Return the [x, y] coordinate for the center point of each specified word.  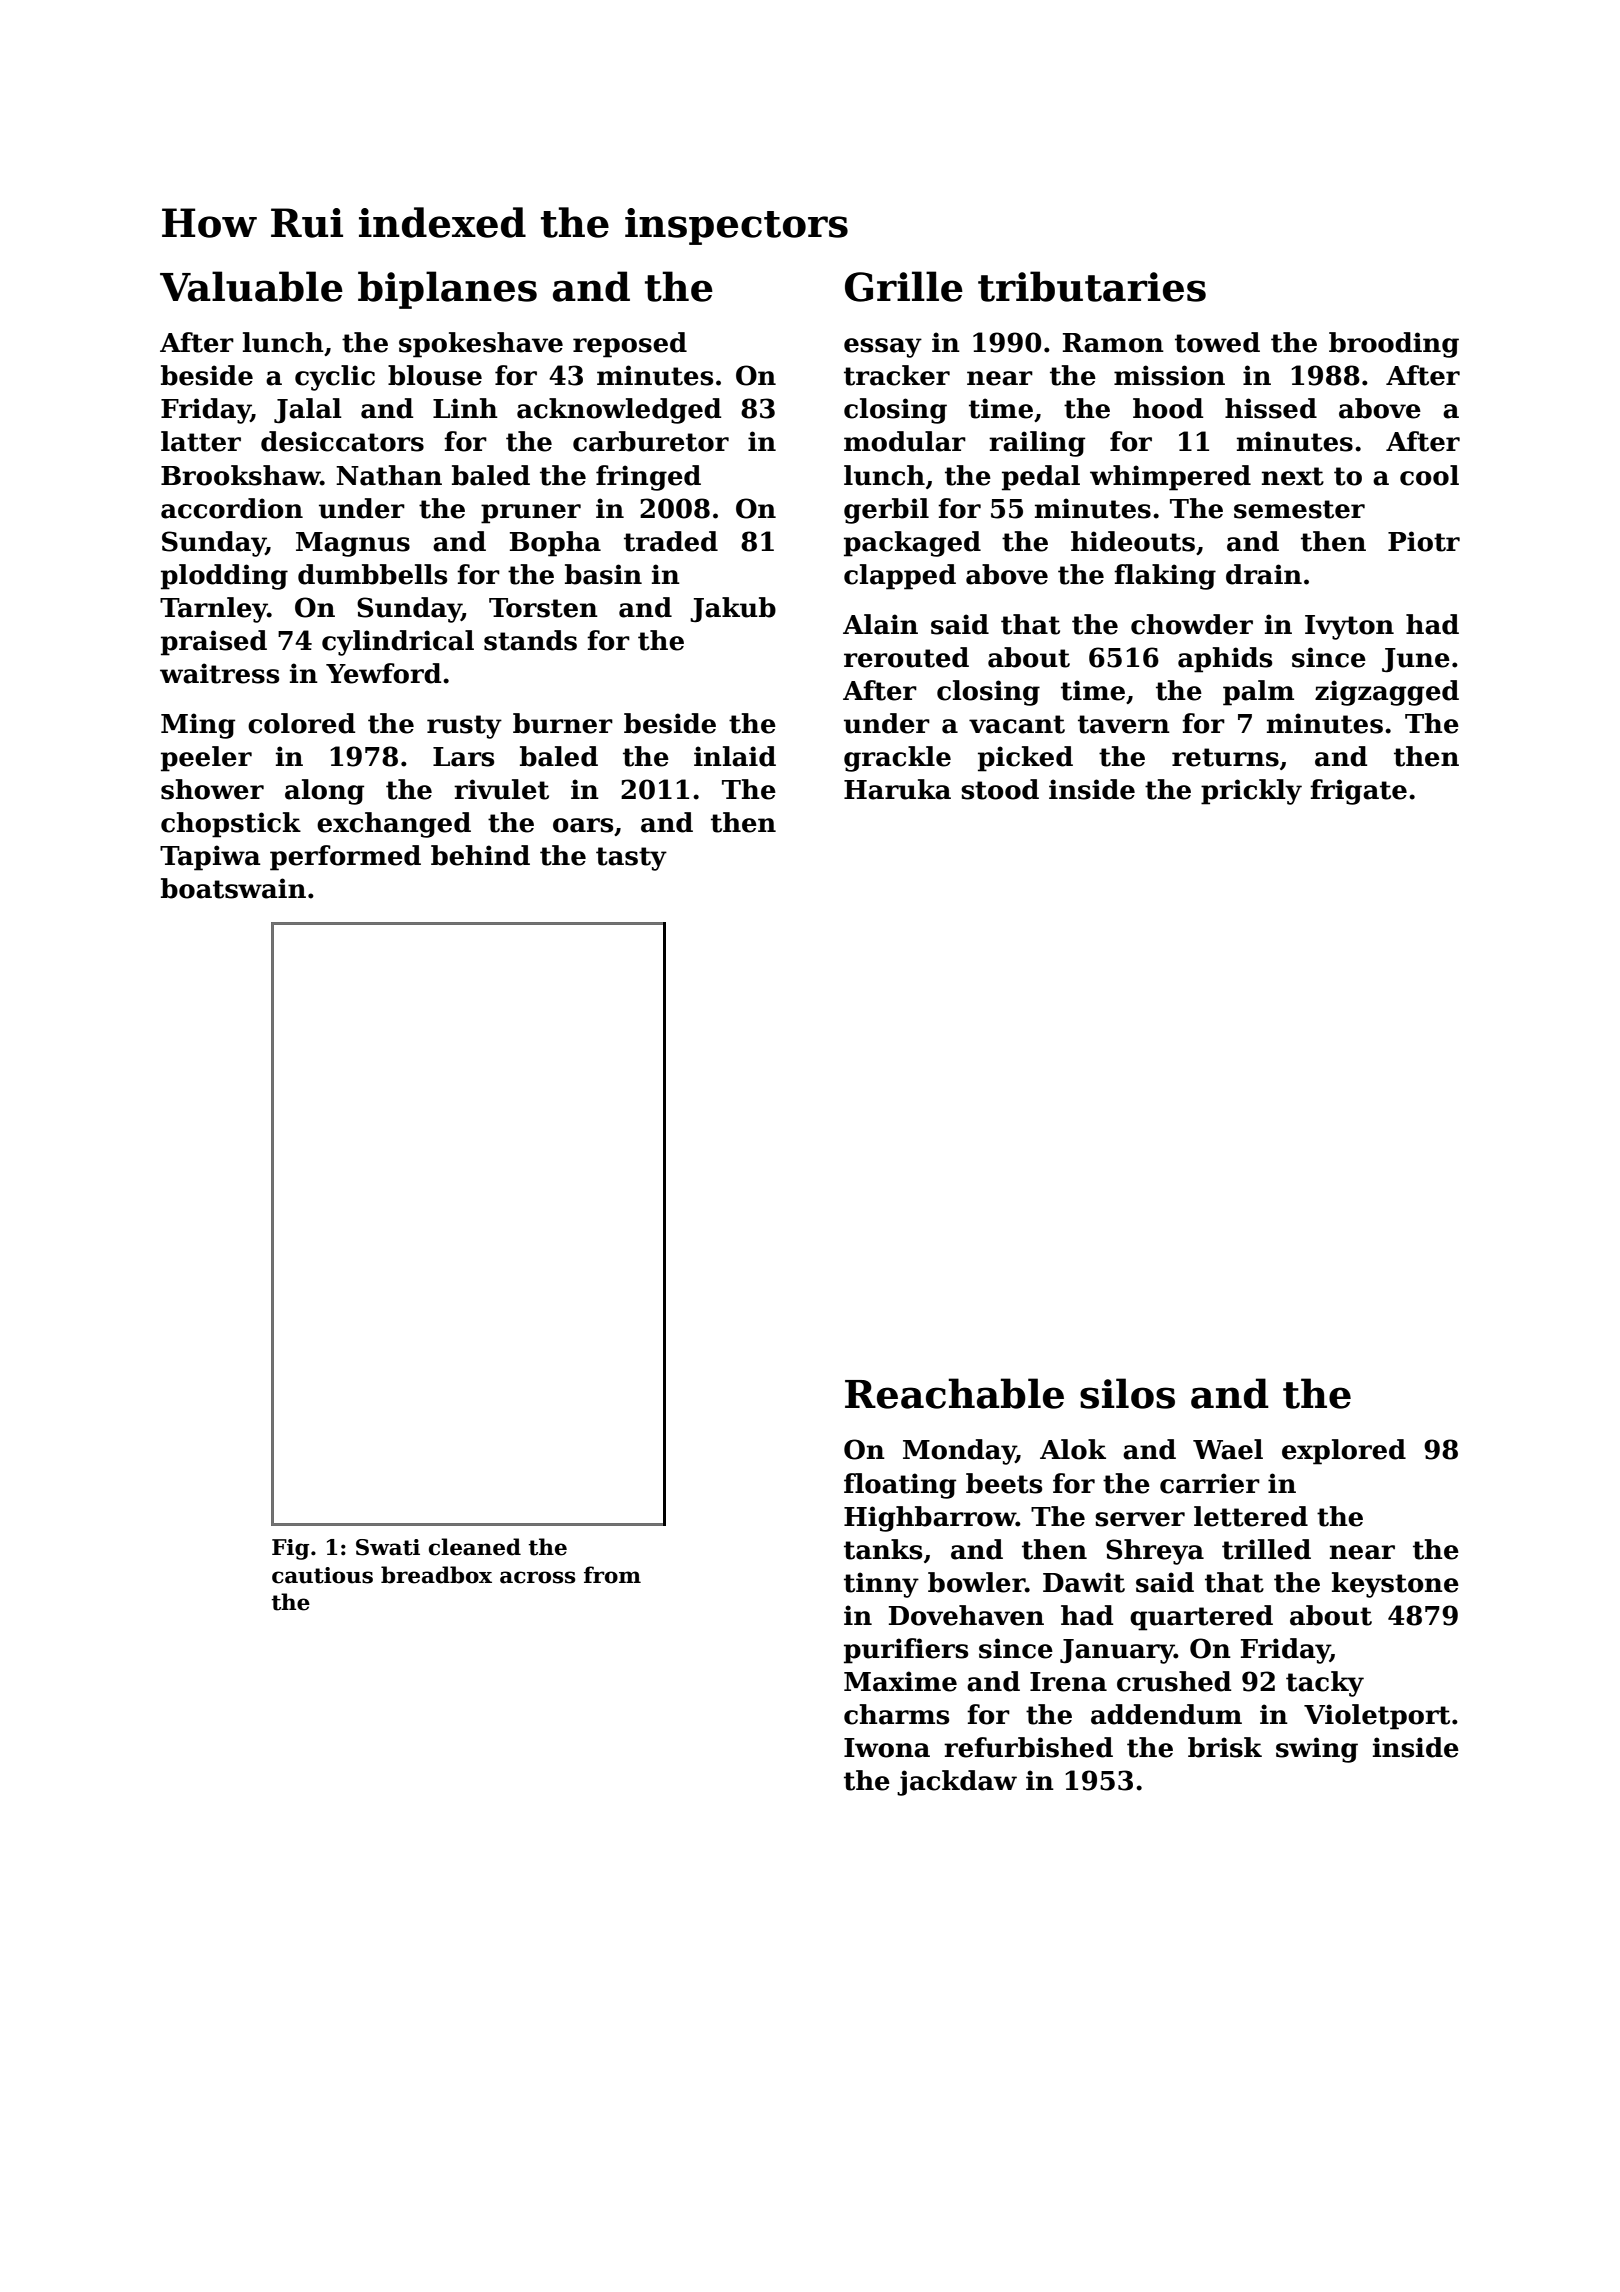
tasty [631, 859]
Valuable [251, 286]
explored [1344, 1452]
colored [301, 723]
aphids [1225, 660]
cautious [322, 1575]
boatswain [233, 888]
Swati [388, 1547]
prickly [1251, 792]
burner [563, 723]
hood [1168, 408]
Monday [959, 1452]
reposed [630, 345]
